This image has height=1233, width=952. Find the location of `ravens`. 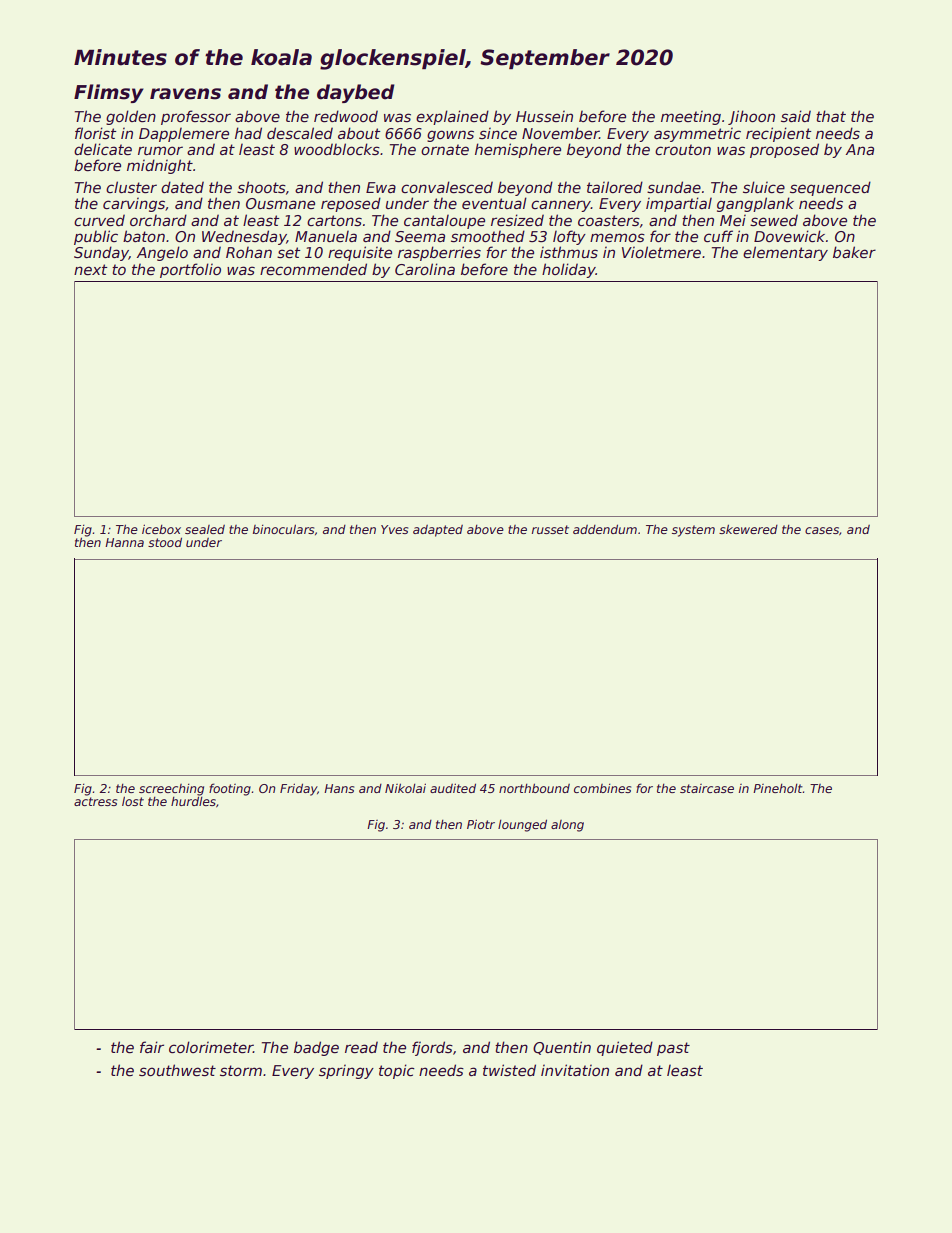

ravens is located at coordinates (185, 94).
